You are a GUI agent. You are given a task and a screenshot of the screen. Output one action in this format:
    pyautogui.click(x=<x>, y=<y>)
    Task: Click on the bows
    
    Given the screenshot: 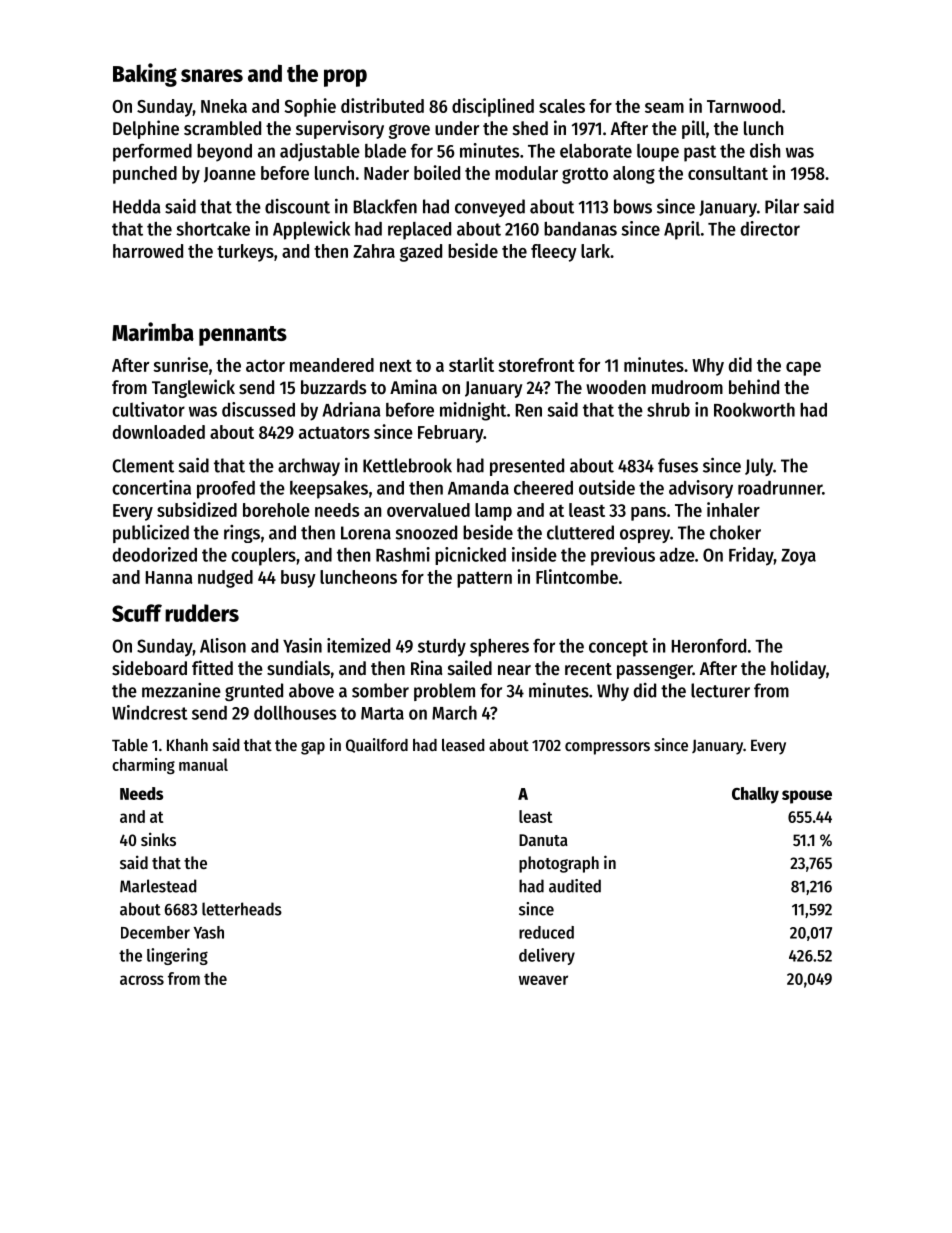 What is the action you would take?
    pyautogui.click(x=633, y=206)
